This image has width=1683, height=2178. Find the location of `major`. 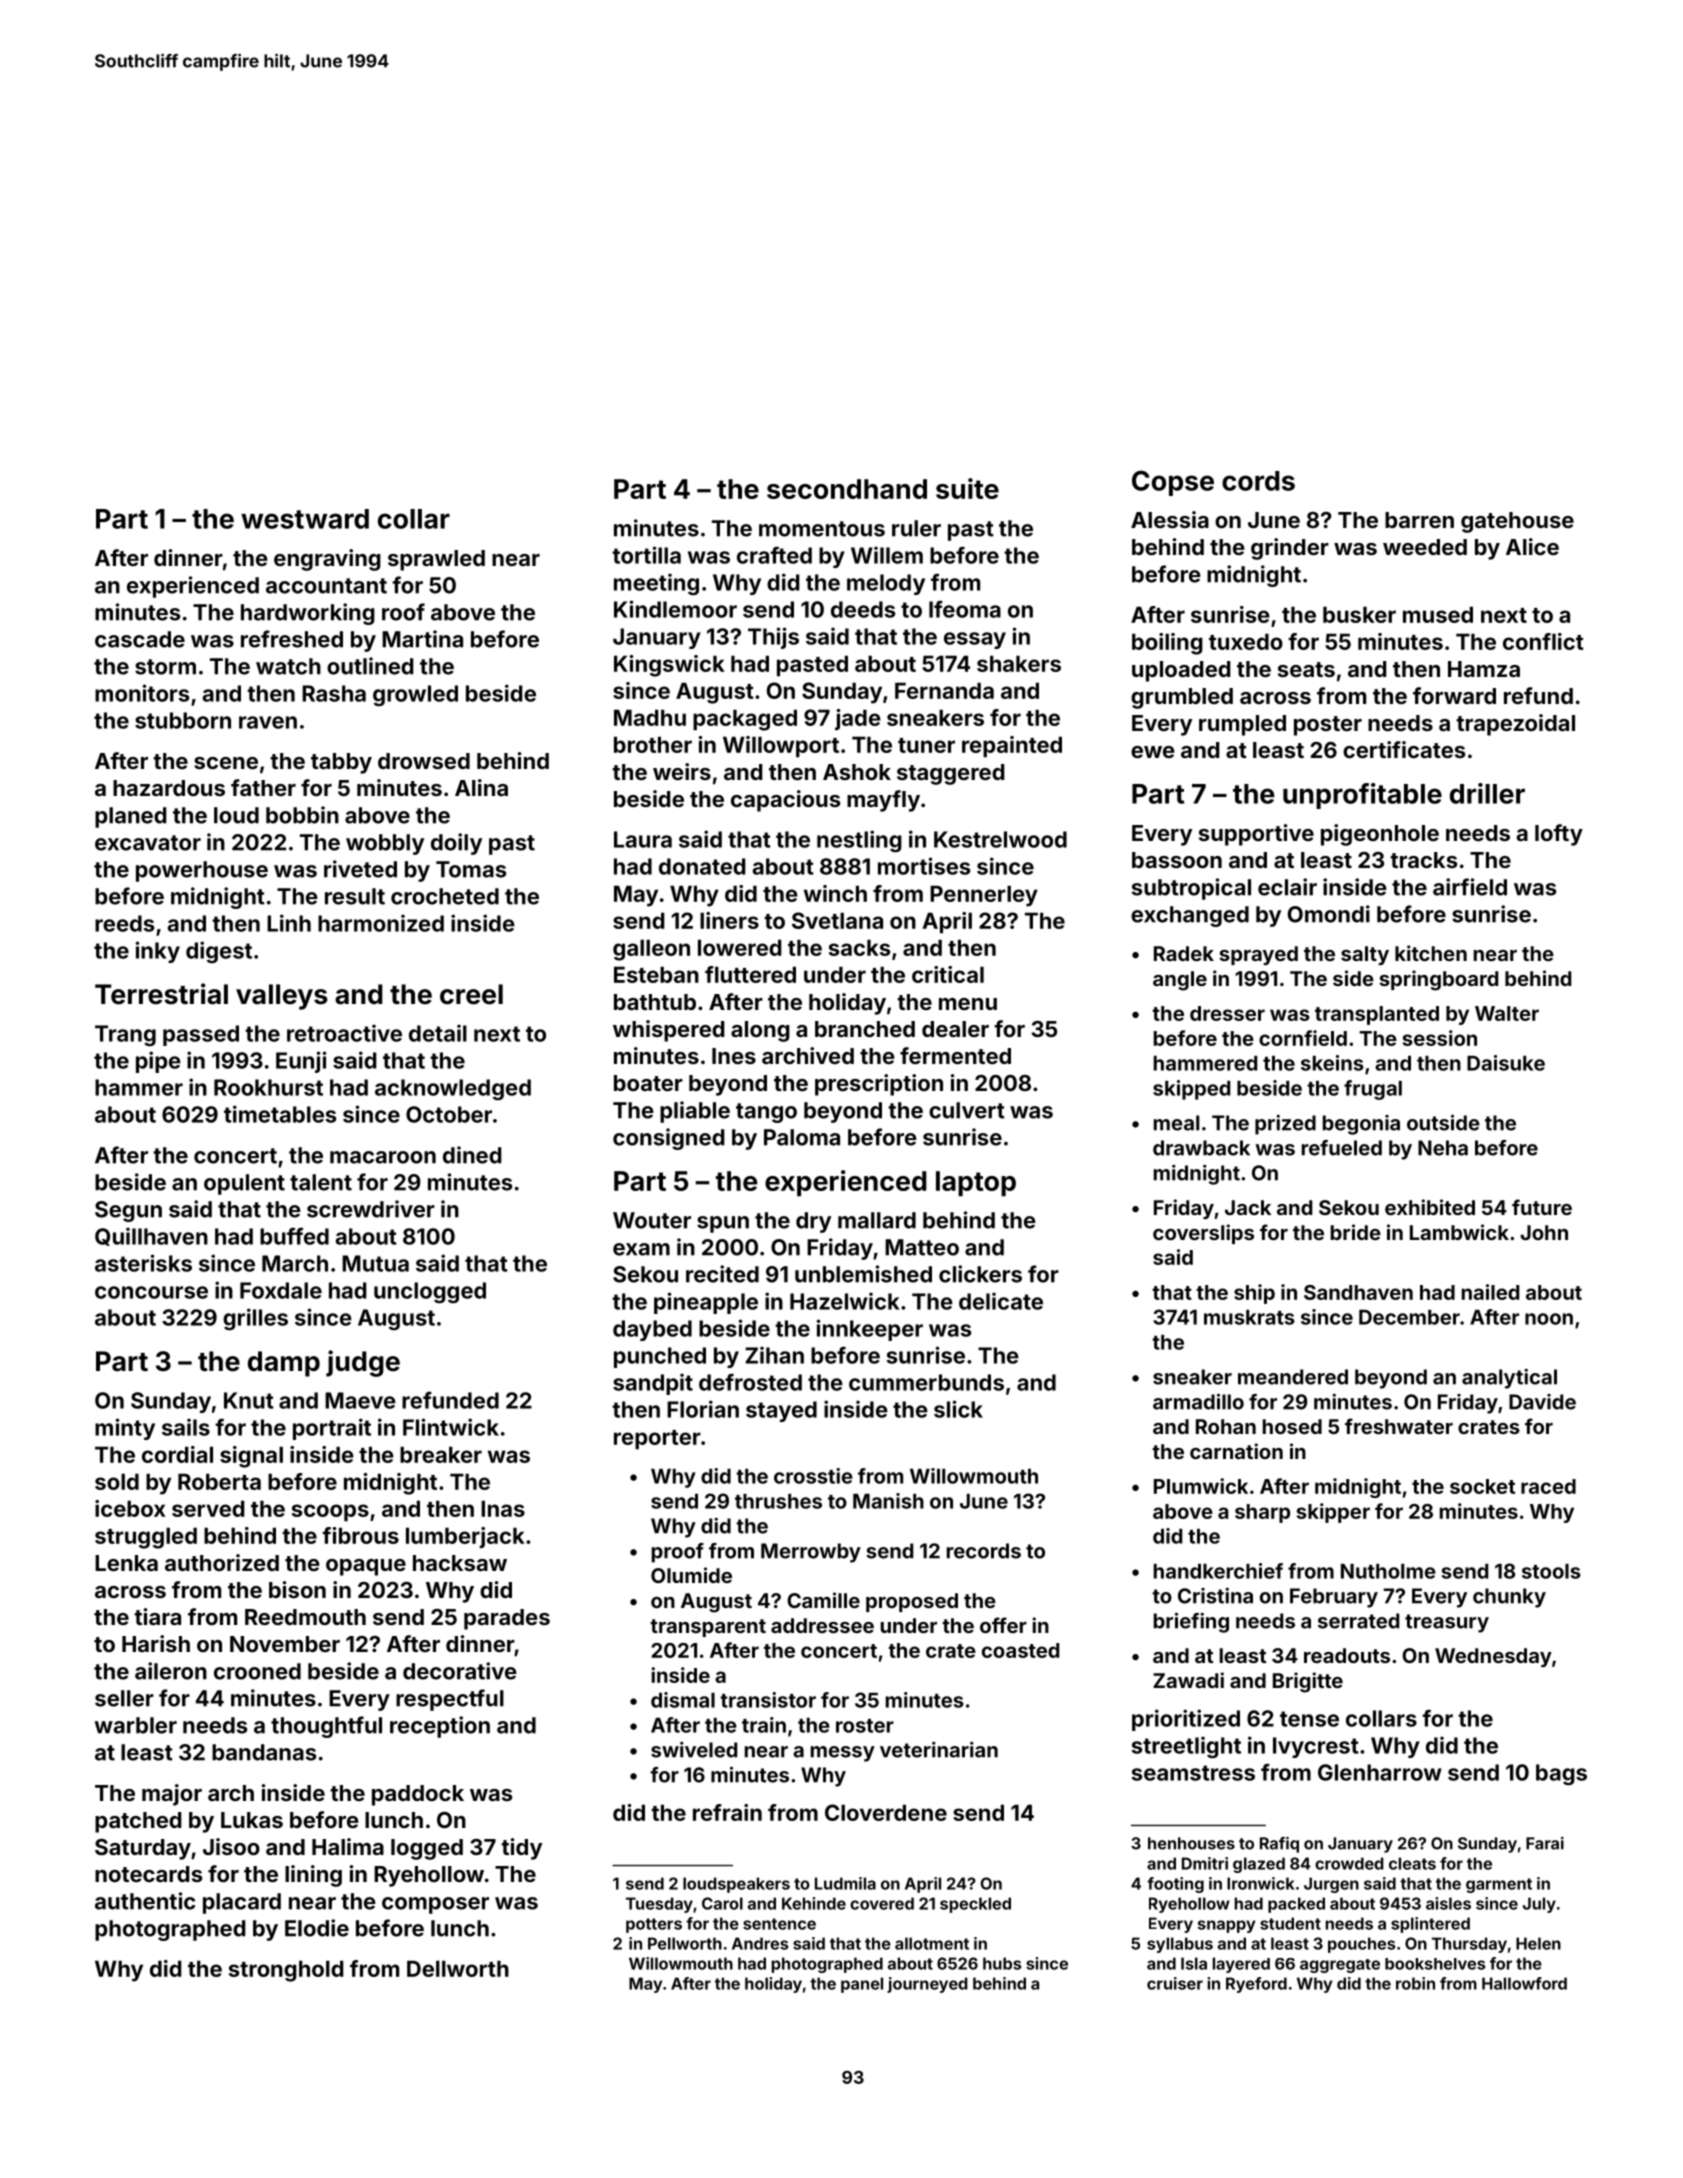

major is located at coordinates (172, 1795).
